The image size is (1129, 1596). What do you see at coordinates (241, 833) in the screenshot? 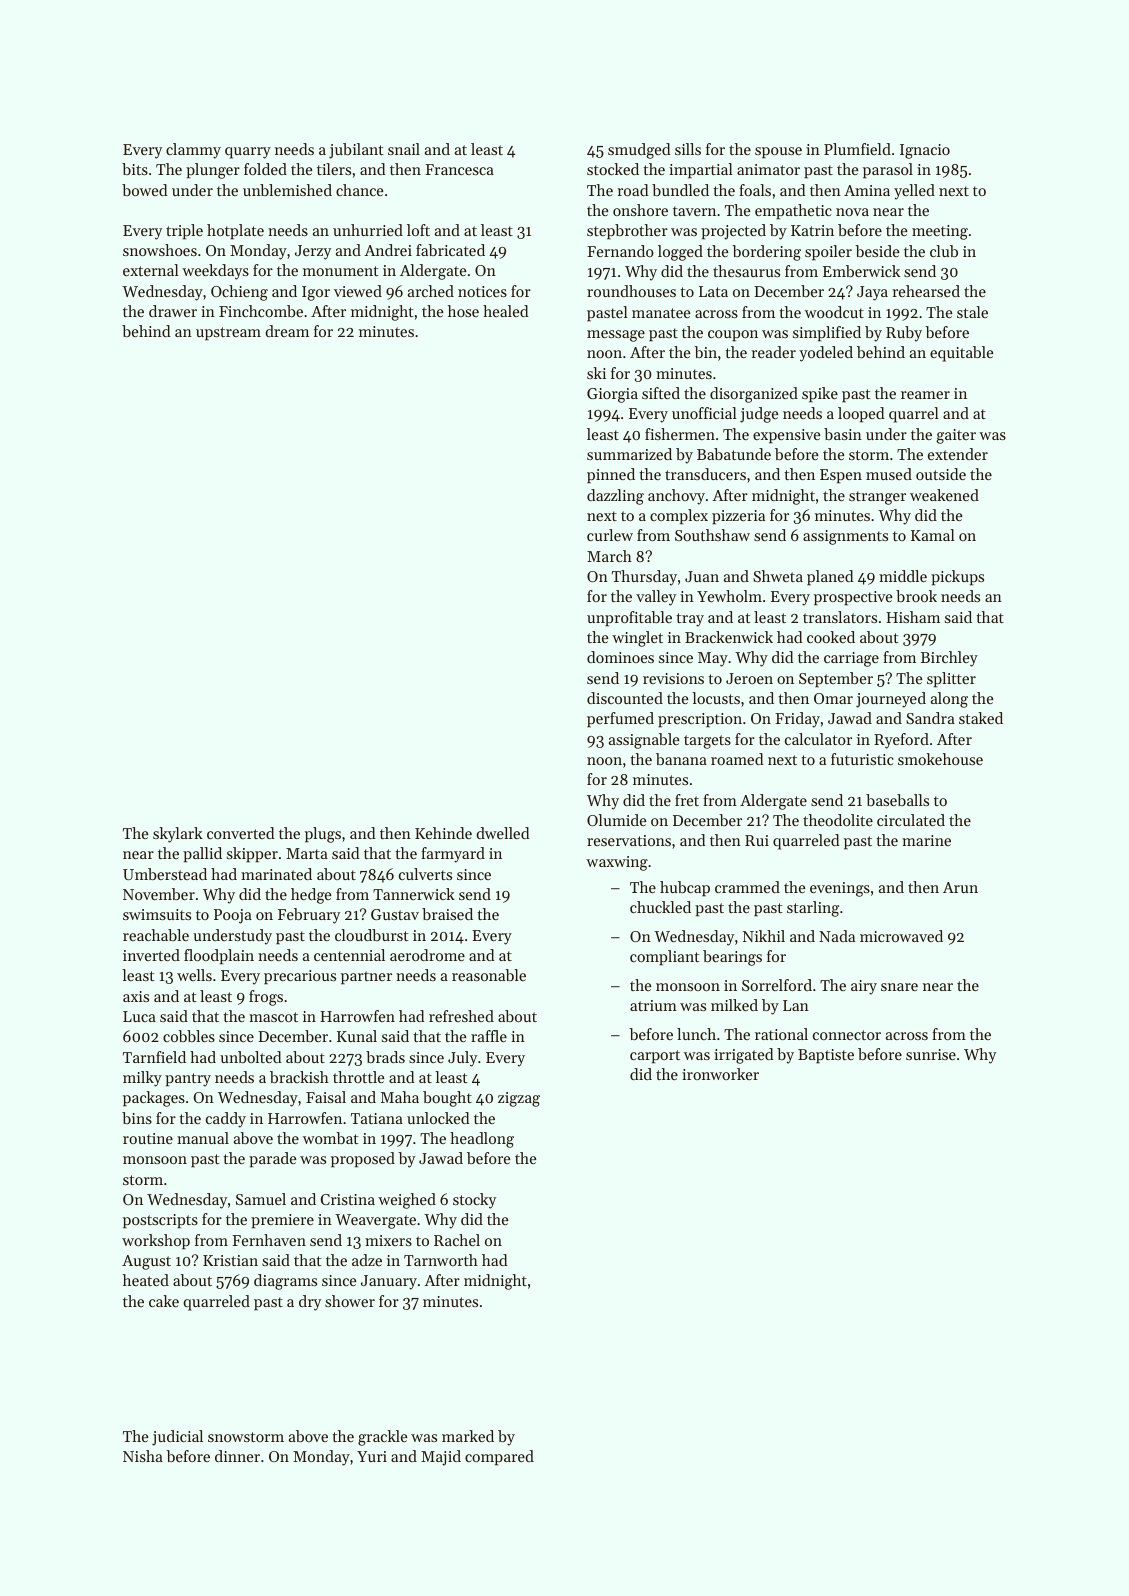
I see `converted` at bounding box center [241, 833].
